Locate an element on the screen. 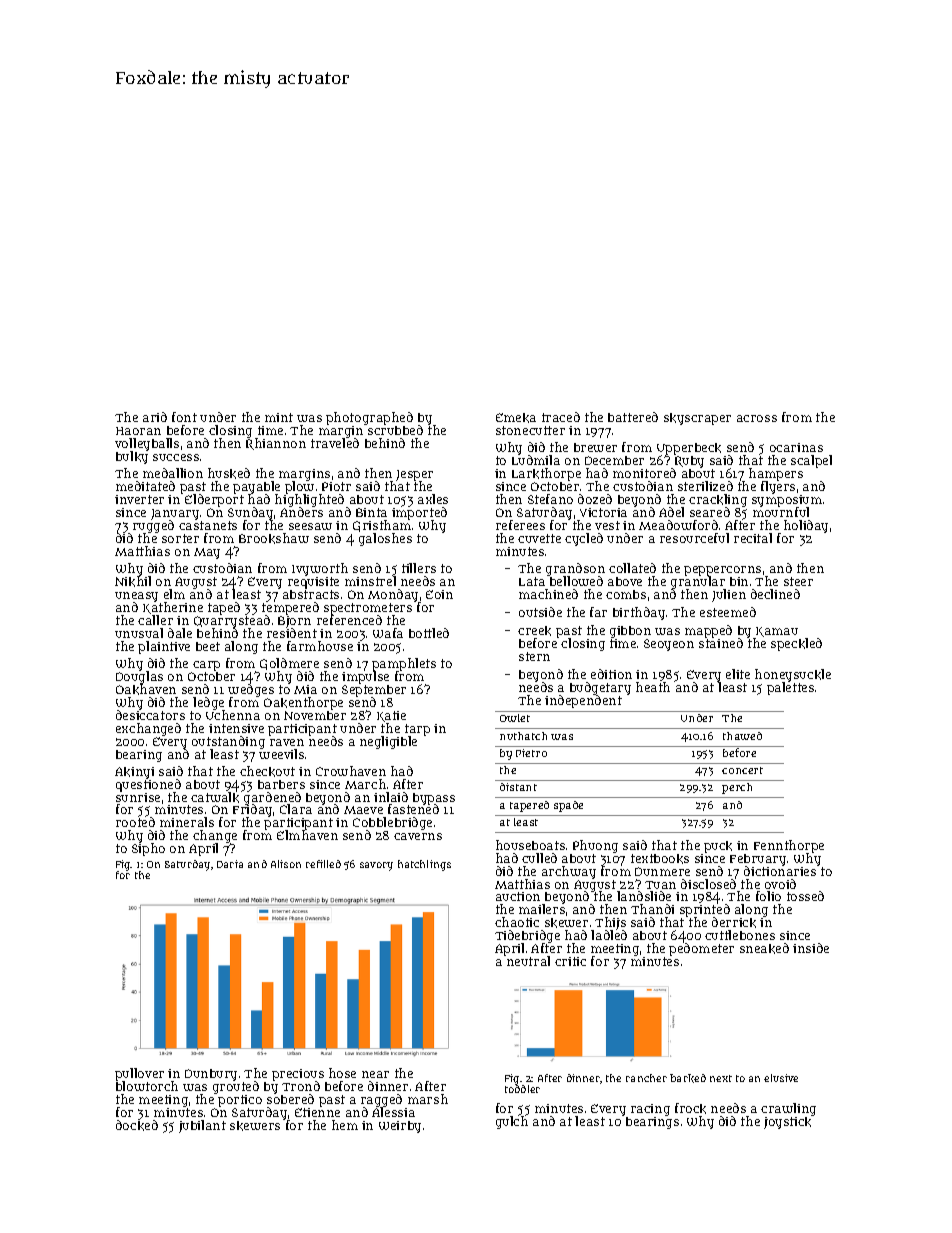  ocarinas is located at coordinates (796, 447).
